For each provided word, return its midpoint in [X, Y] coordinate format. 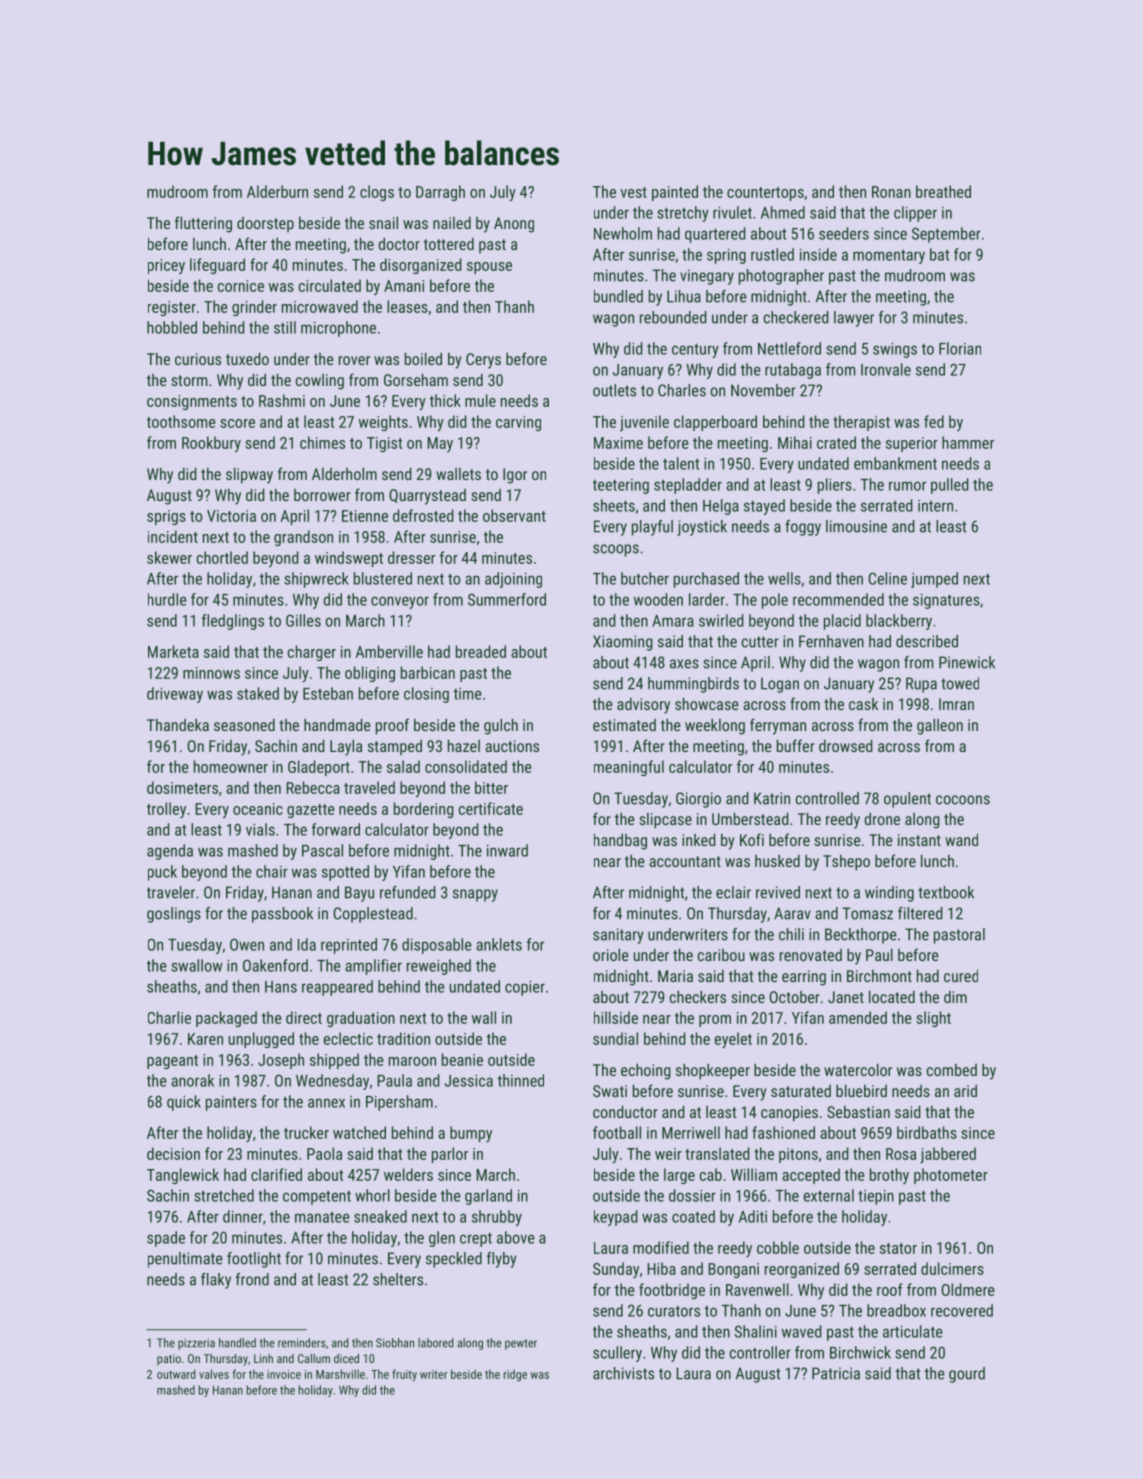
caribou [721, 955]
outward [176, 1374]
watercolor [858, 1069]
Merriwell [691, 1132]
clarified [276, 1174]
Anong [514, 225]
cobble [778, 1247]
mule [480, 400]
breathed [943, 191]
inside [818, 254]
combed [952, 1069]
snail [383, 222]
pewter [521, 1344]
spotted [345, 873]
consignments [192, 402]
